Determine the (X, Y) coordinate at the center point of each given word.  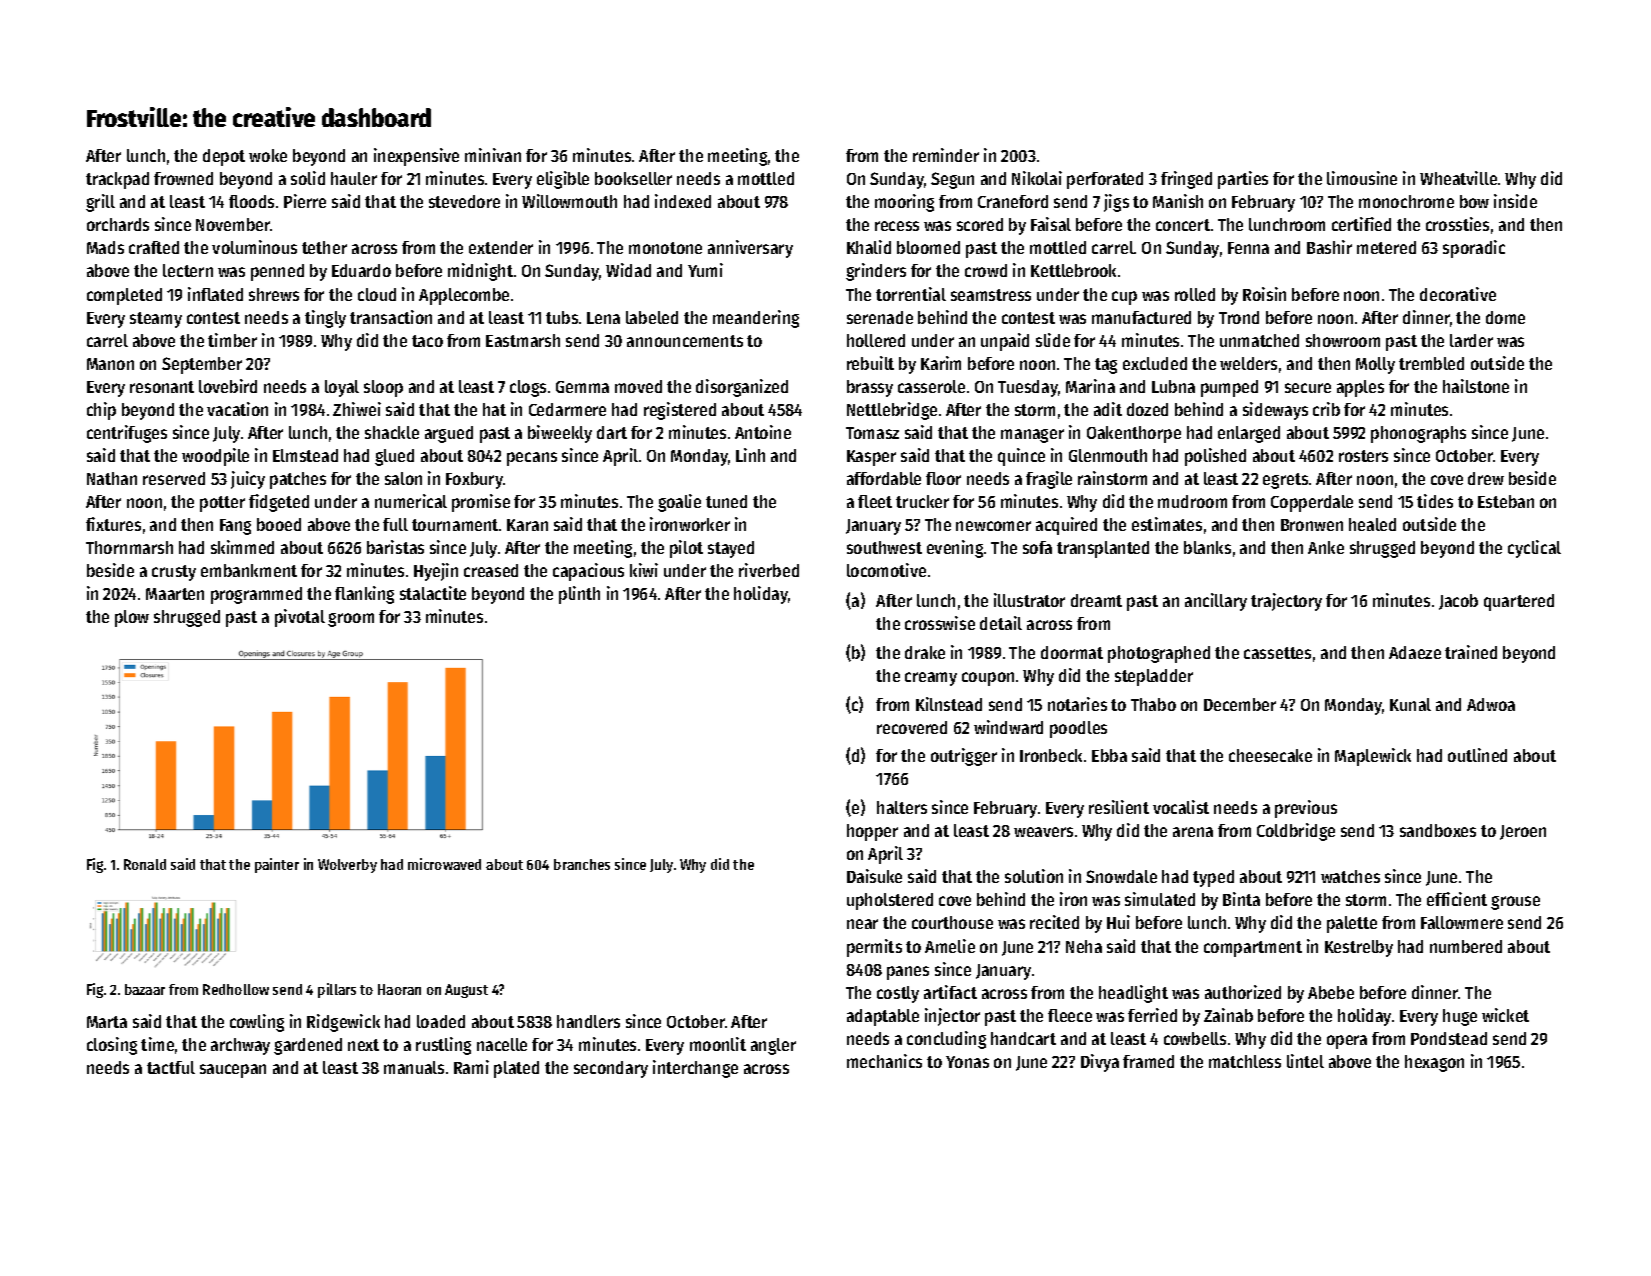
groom (351, 620)
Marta (107, 1022)
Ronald (145, 864)
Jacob (1458, 602)
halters (902, 807)
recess (897, 226)
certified (1361, 224)
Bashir (1329, 247)
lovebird (228, 386)
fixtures (113, 524)
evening (955, 549)
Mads (105, 247)
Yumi (705, 270)
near (862, 924)
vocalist (1181, 807)
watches (1350, 876)
